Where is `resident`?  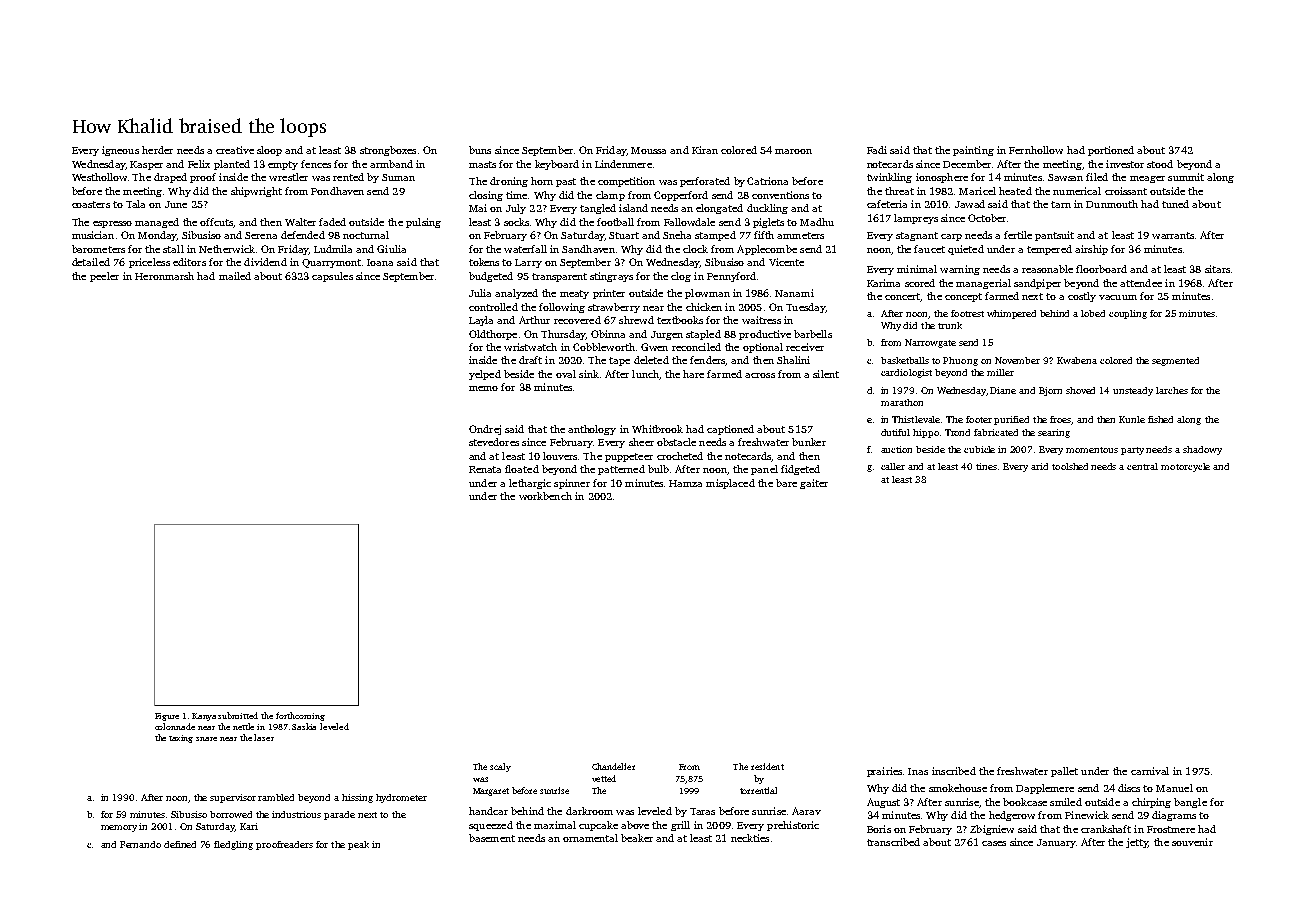
resident is located at coordinates (767, 766).
